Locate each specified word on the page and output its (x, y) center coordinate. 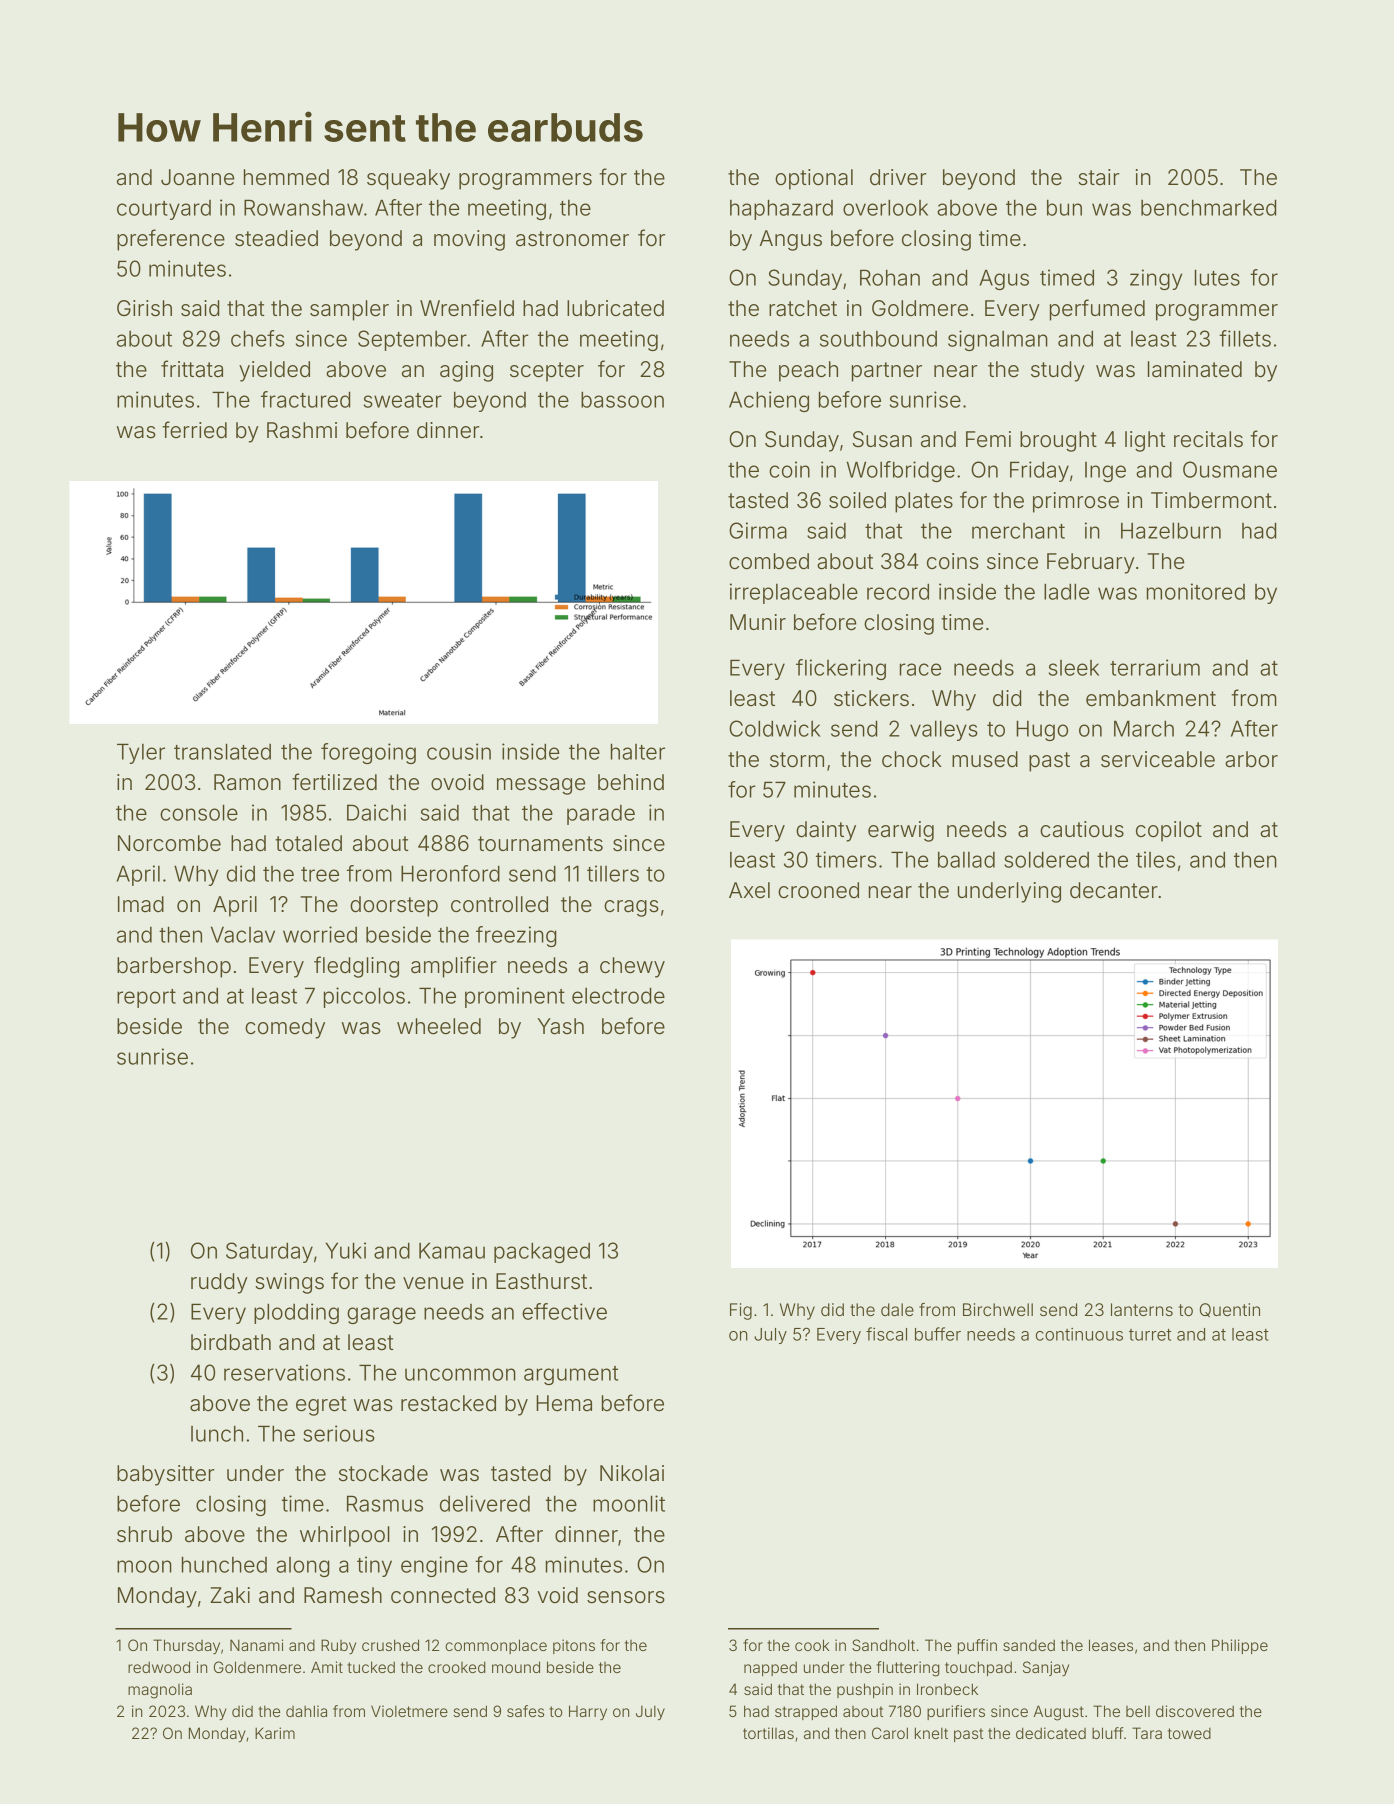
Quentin (1230, 1310)
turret (1150, 1335)
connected (443, 1595)
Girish (144, 308)
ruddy (219, 1283)
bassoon (622, 399)
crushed (390, 1645)
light (1145, 441)
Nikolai (632, 1473)
